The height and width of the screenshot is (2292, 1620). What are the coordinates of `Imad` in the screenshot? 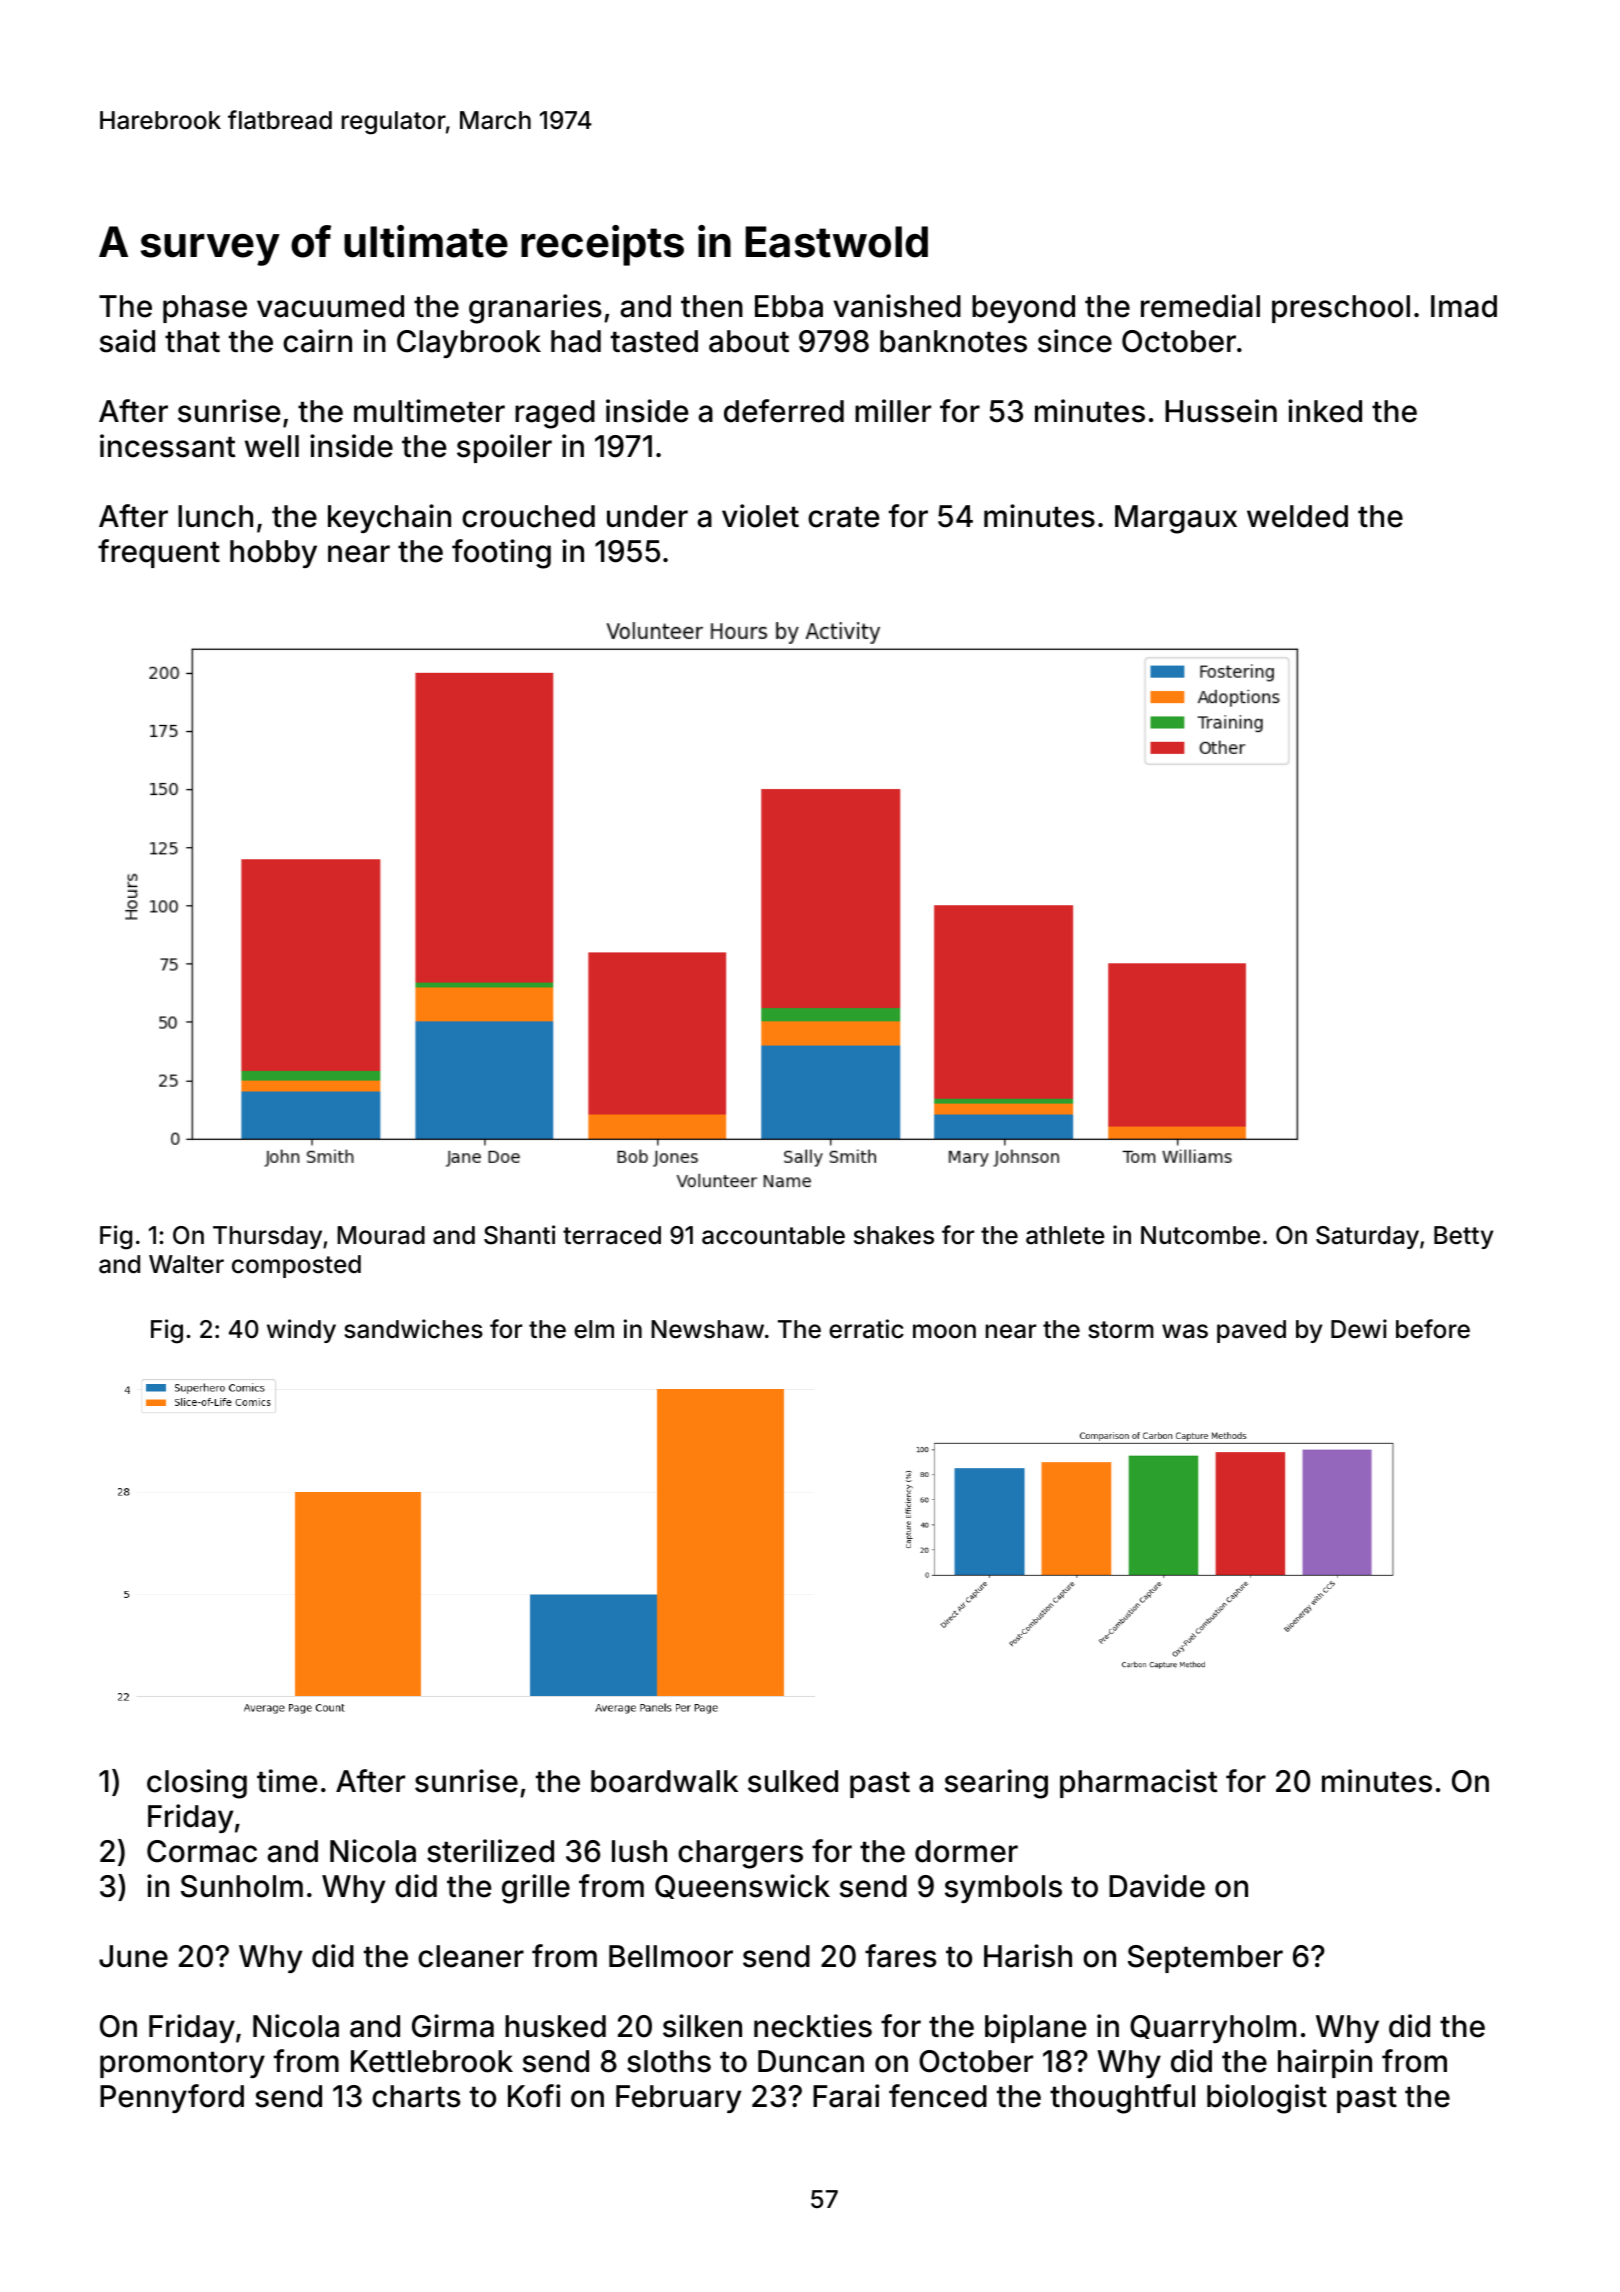 It's located at (1464, 306).
